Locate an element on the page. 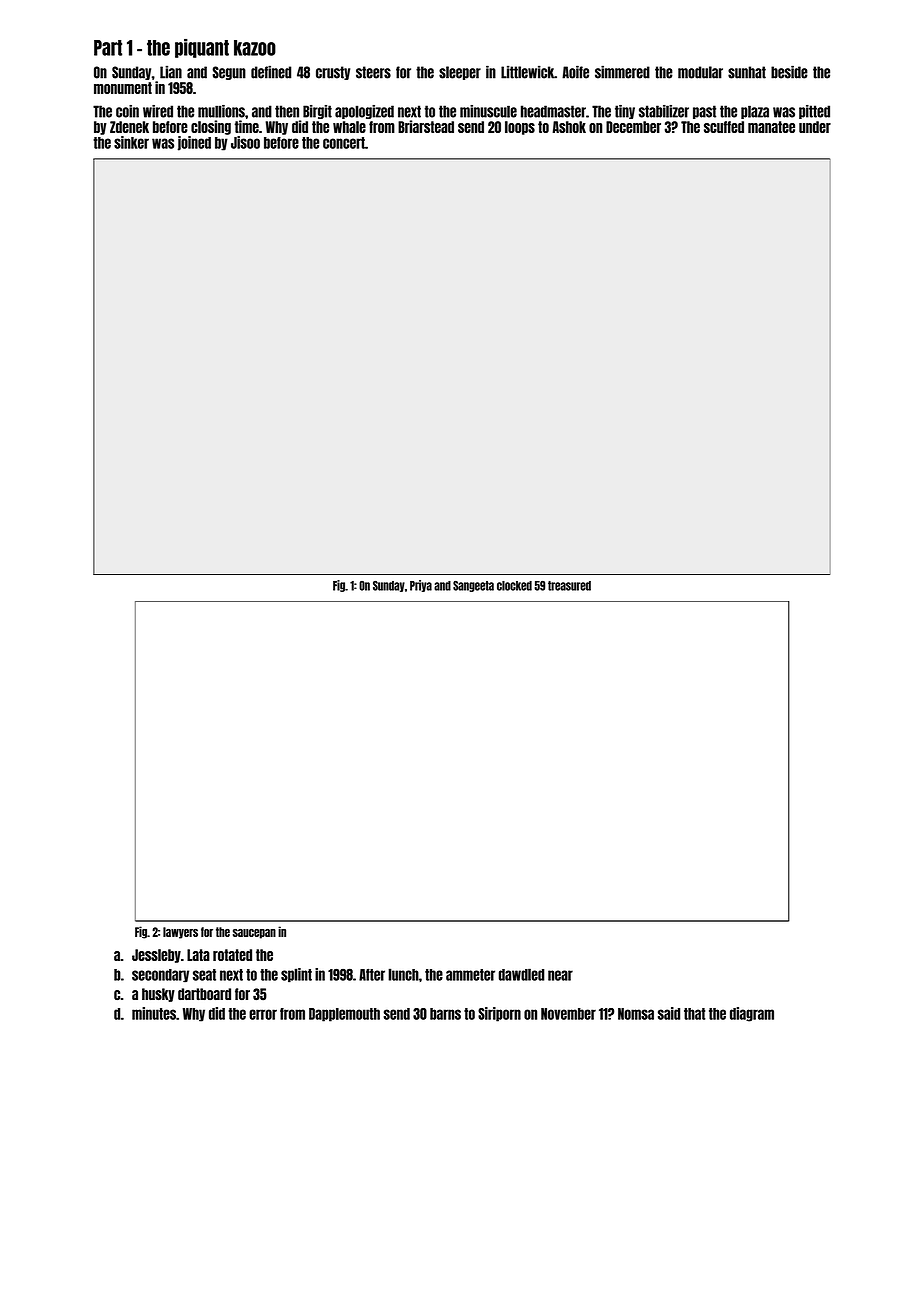 The width and height of the page is (924, 1308). treasured is located at coordinates (569, 586).
